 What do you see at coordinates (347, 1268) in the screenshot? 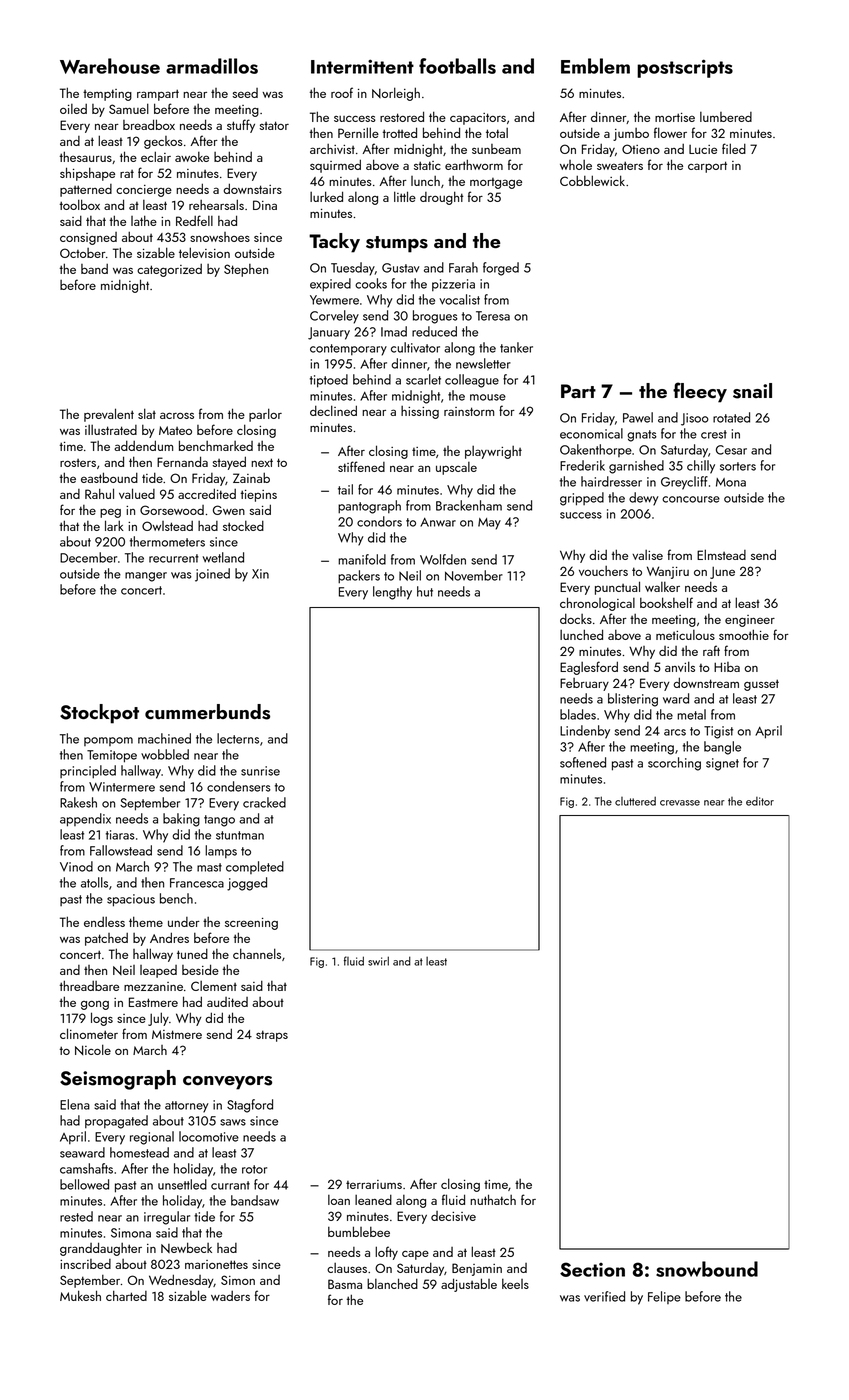
I see `clauses` at bounding box center [347, 1268].
